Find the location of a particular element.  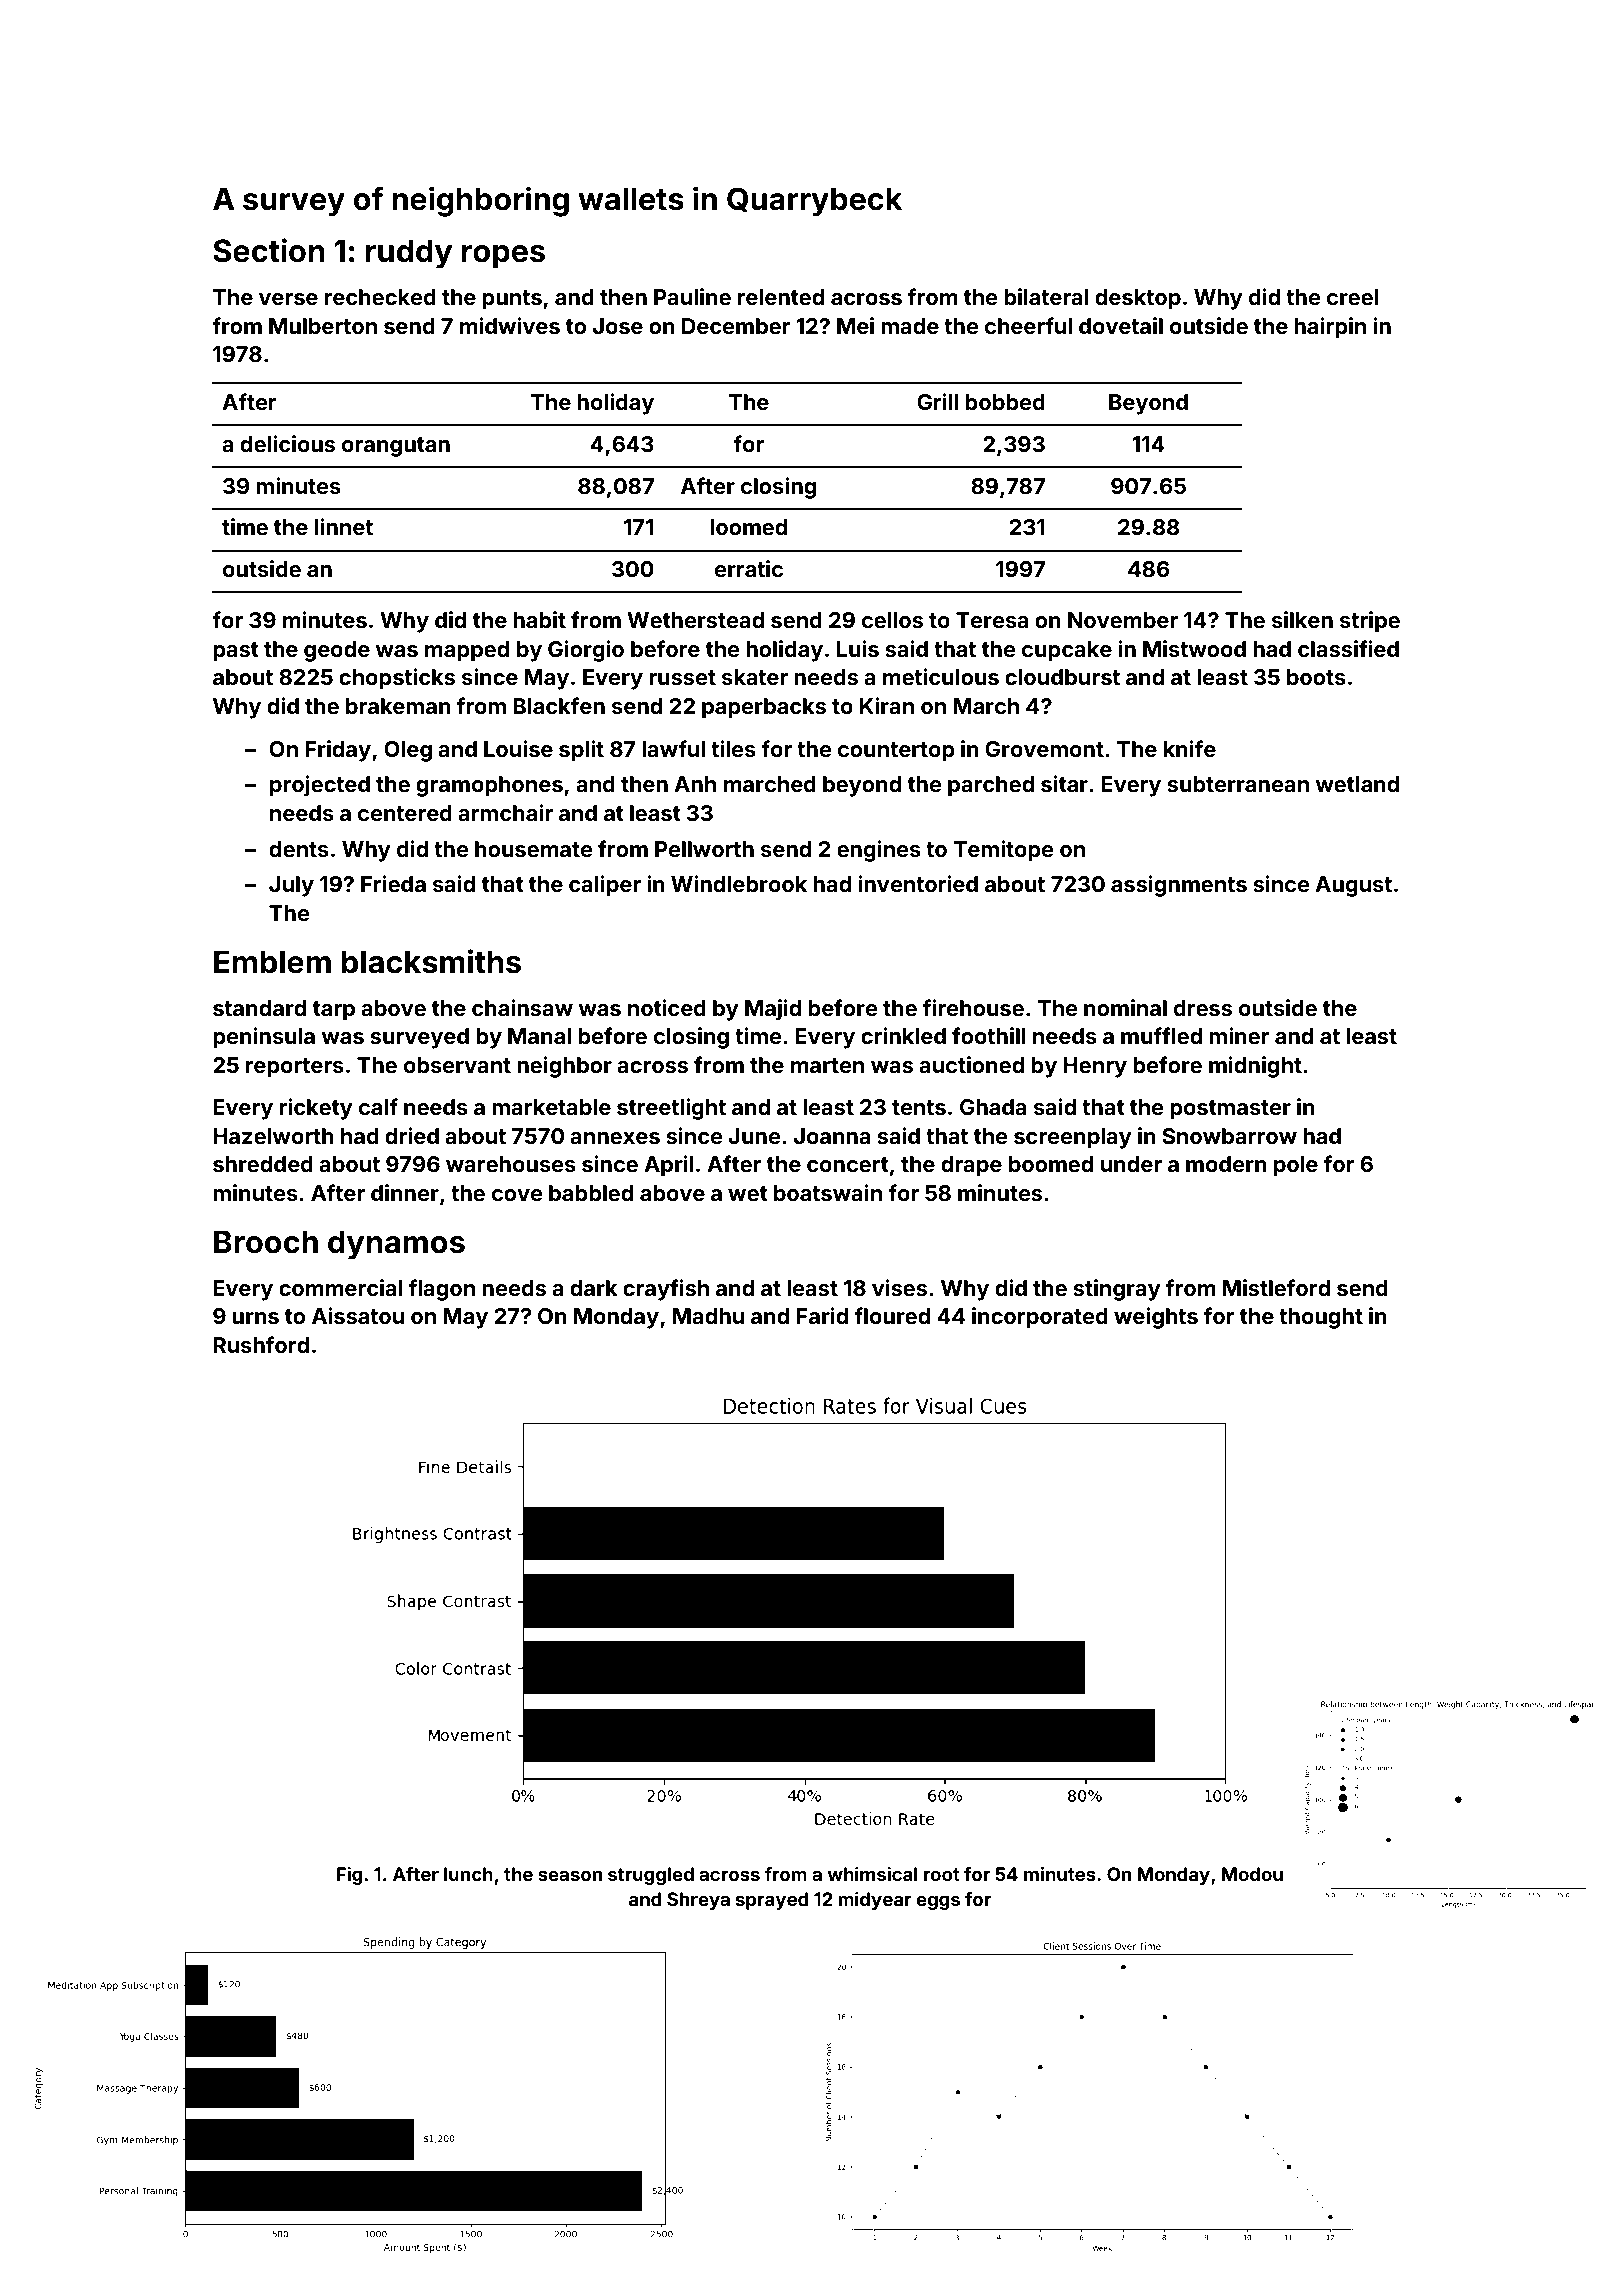

mapped is located at coordinates (467, 651).
